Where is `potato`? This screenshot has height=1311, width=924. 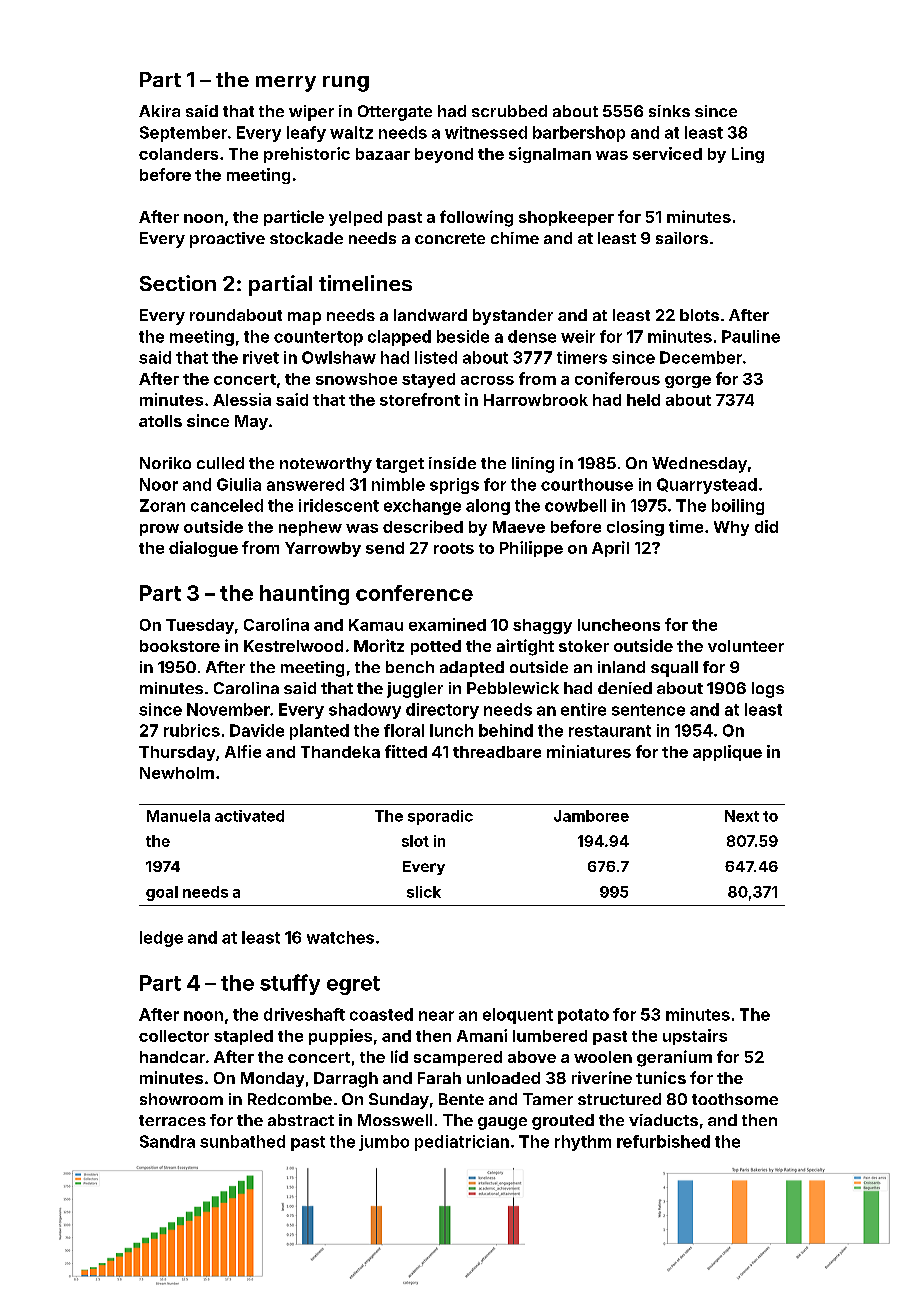 potato is located at coordinates (583, 1016).
